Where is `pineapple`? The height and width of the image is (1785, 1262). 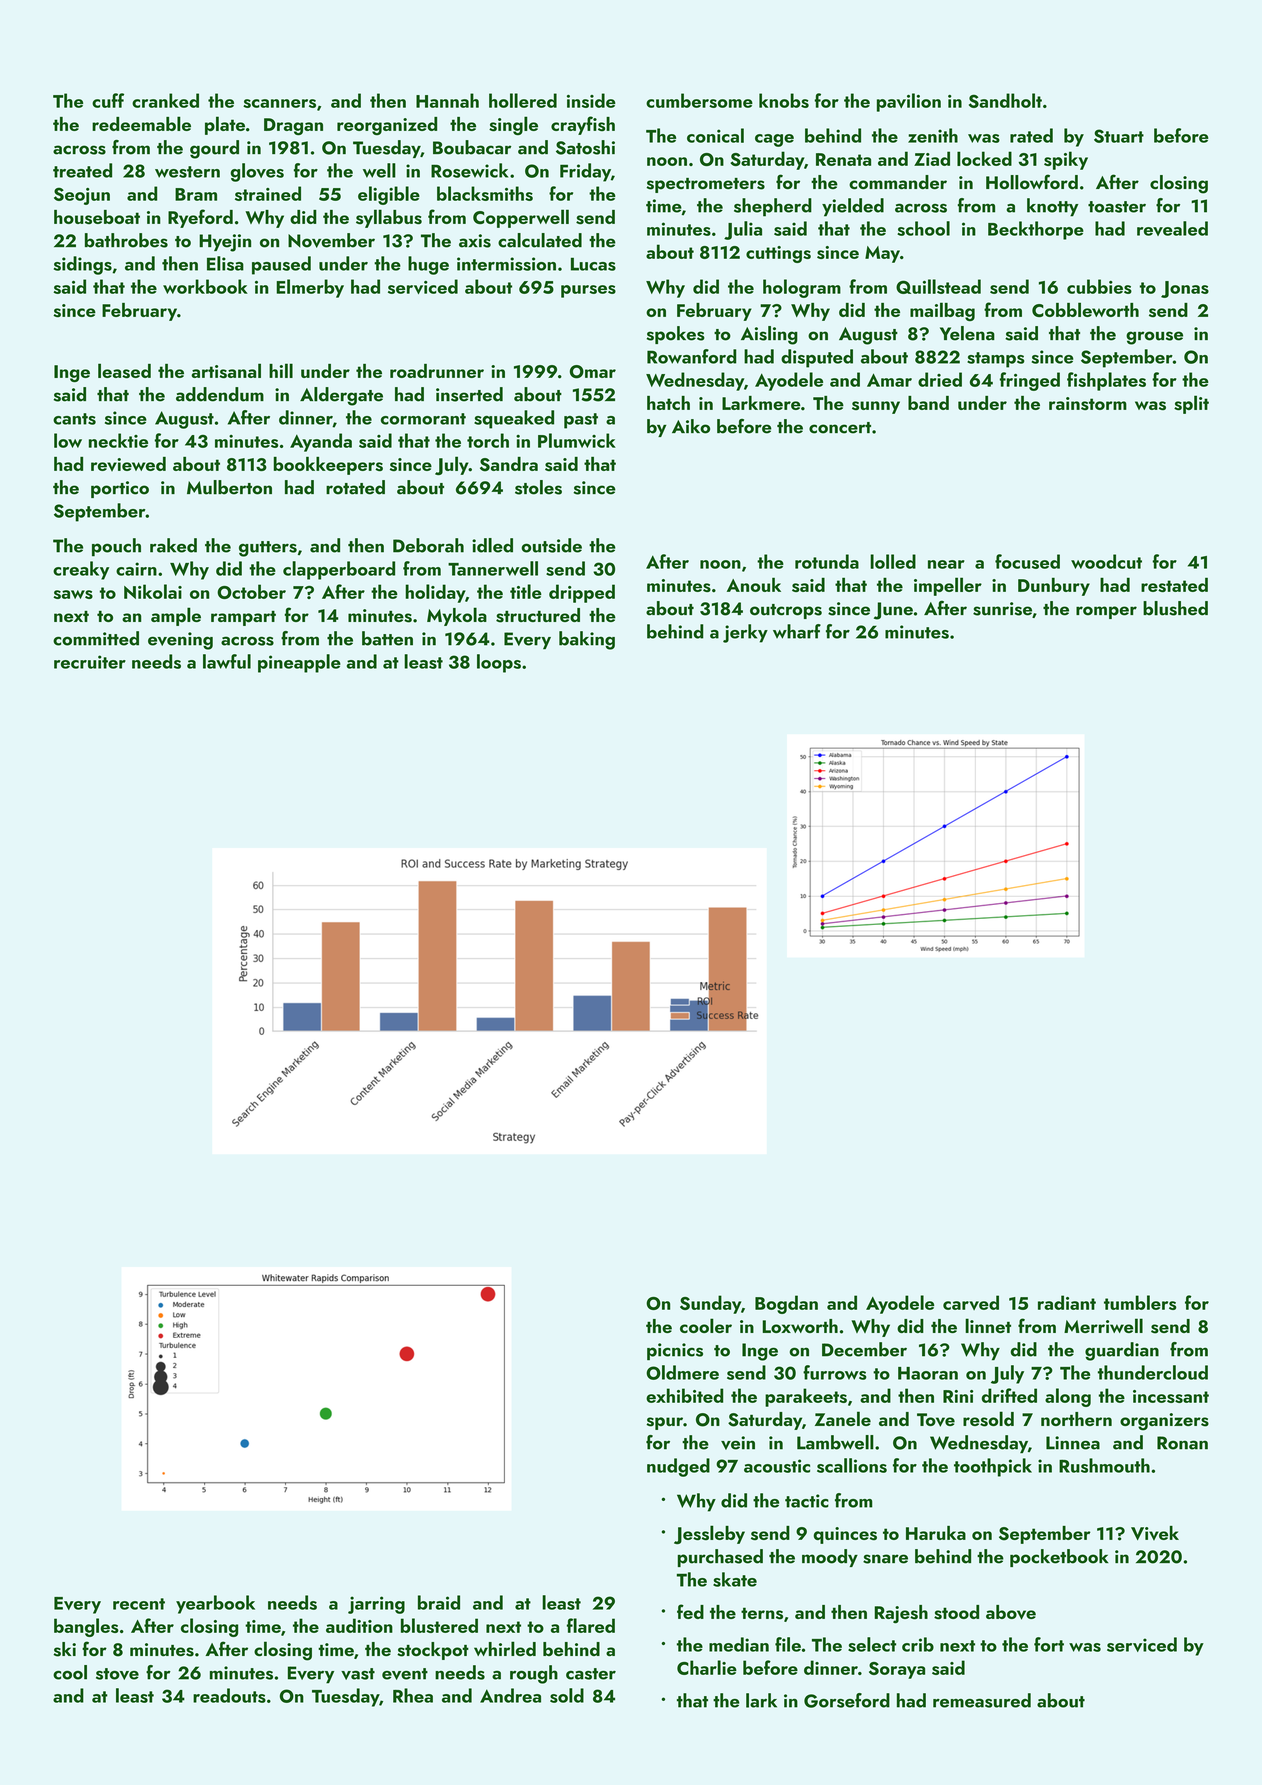 pineapple is located at coordinates (299, 663).
